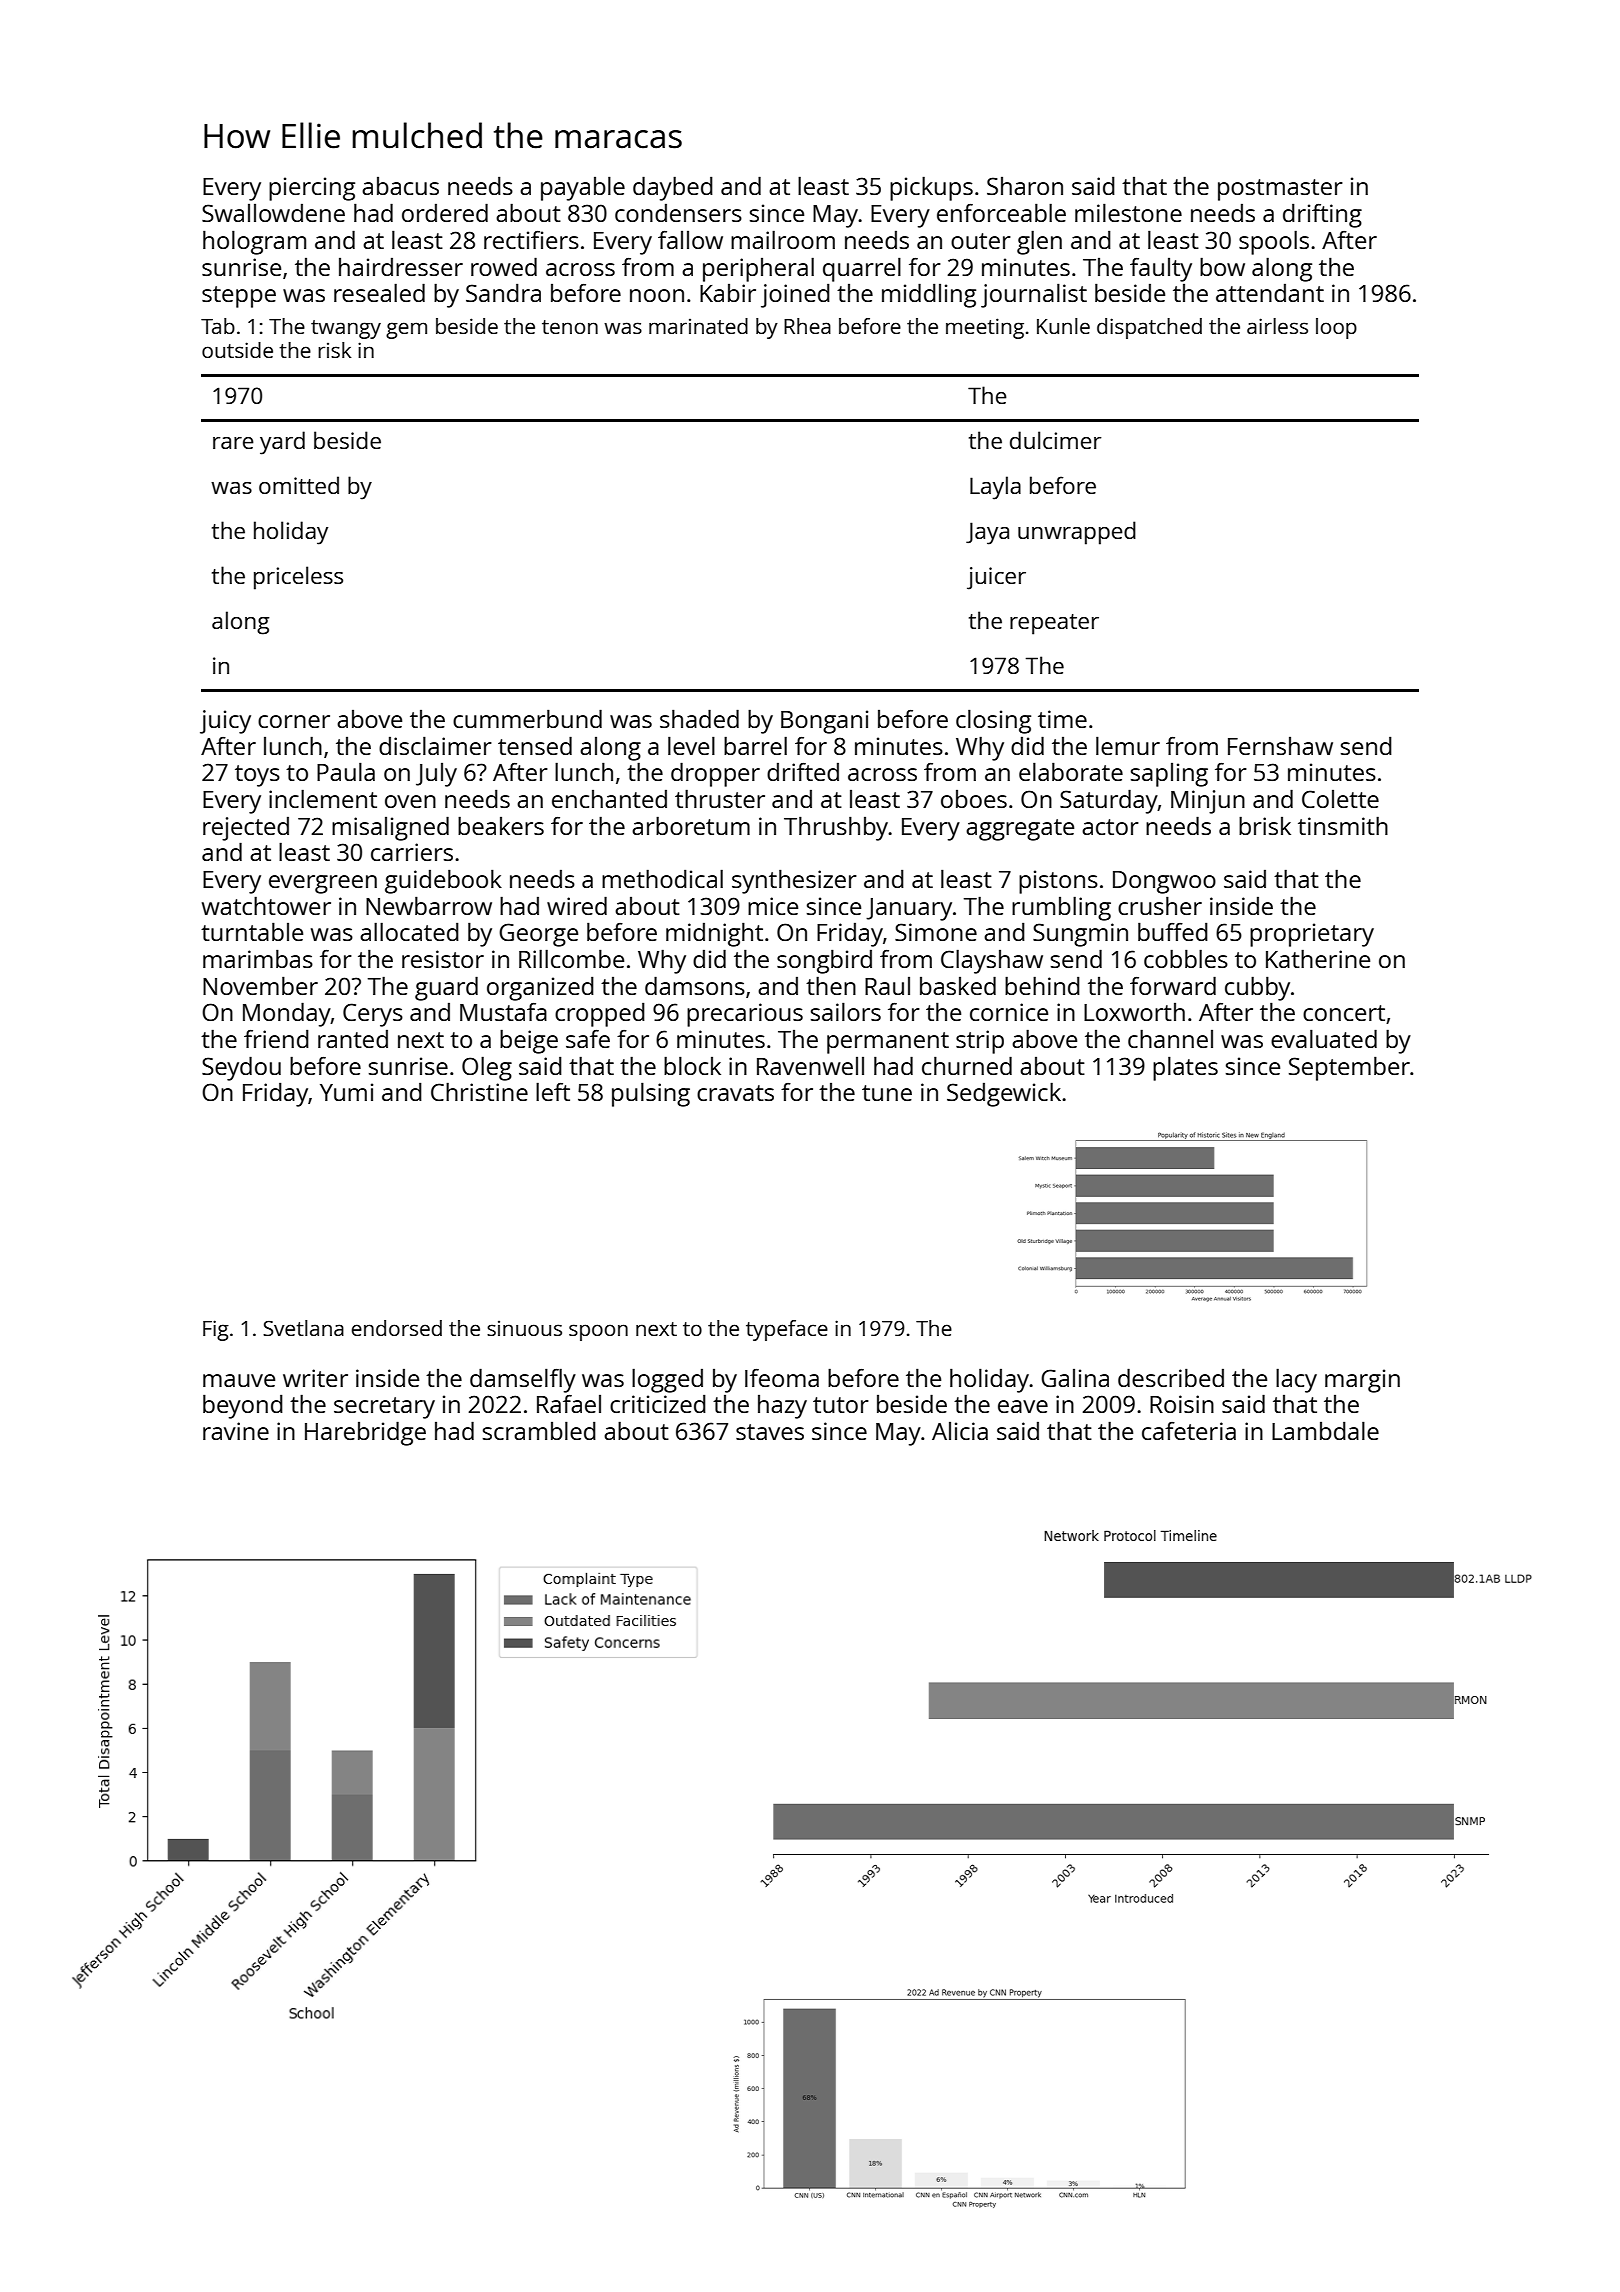 The height and width of the image is (2292, 1620). Describe the element at coordinates (315, 1378) in the image. I see `writer` at that location.
